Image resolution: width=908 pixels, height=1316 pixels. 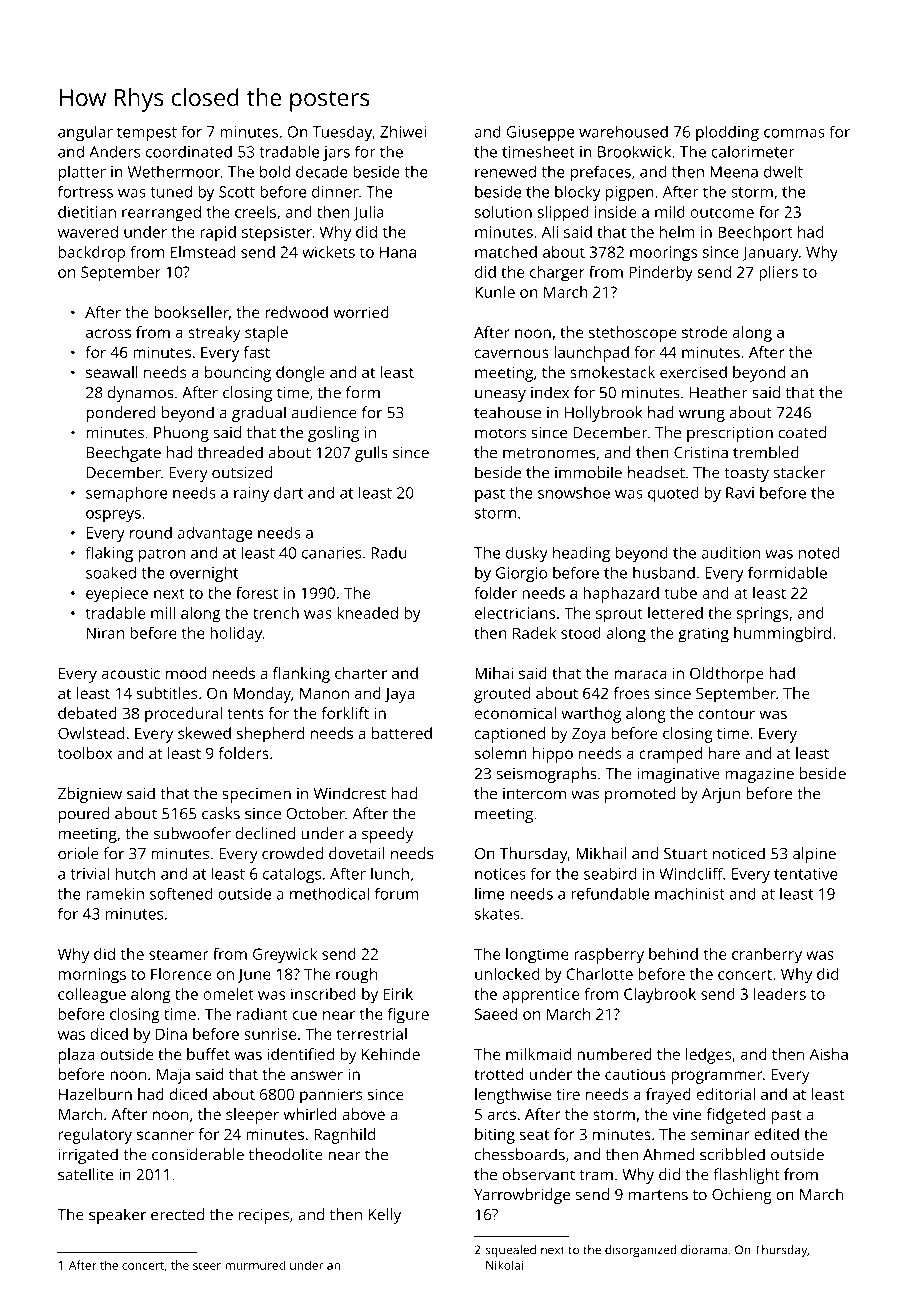 I want to click on Hazelburn, so click(x=95, y=1094).
